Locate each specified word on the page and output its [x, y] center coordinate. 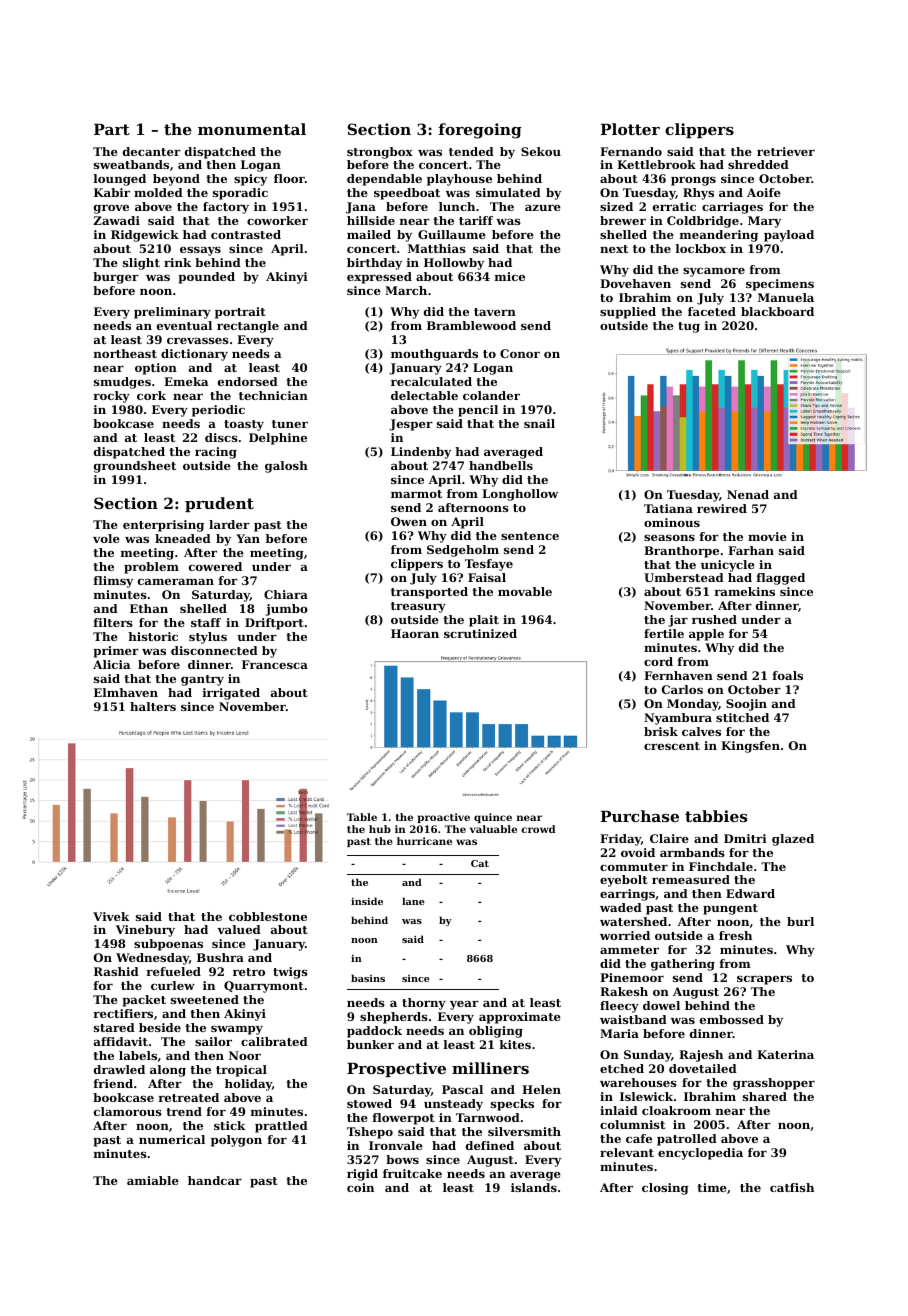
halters [153, 706]
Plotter [630, 129]
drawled [119, 1069]
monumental [252, 129]
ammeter [629, 950]
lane [413, 901]
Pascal [462, 1089]
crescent [672, 746]
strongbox [380, 153]
